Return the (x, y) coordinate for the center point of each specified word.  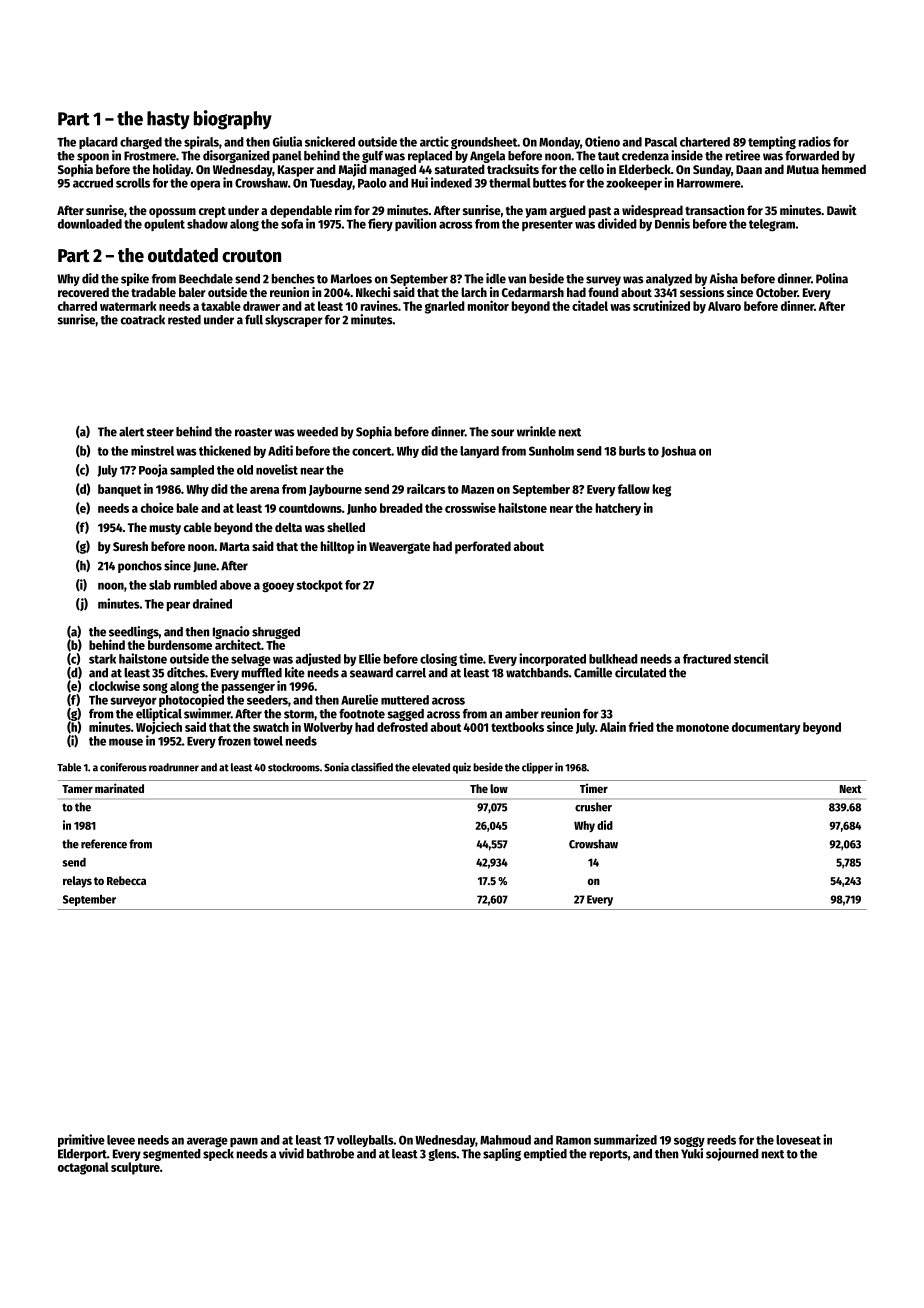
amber (522, 714)
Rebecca (126, 880)
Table (69, 767)
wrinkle (536, 431)
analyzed (669, 280)
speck (218, 1155)
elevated (431, 767)
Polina (832, 278)
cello (591, 169)
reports (609, 1155)
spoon (93, 158)
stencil (751, 658)
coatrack (143, 320)
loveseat (798, 1140)
